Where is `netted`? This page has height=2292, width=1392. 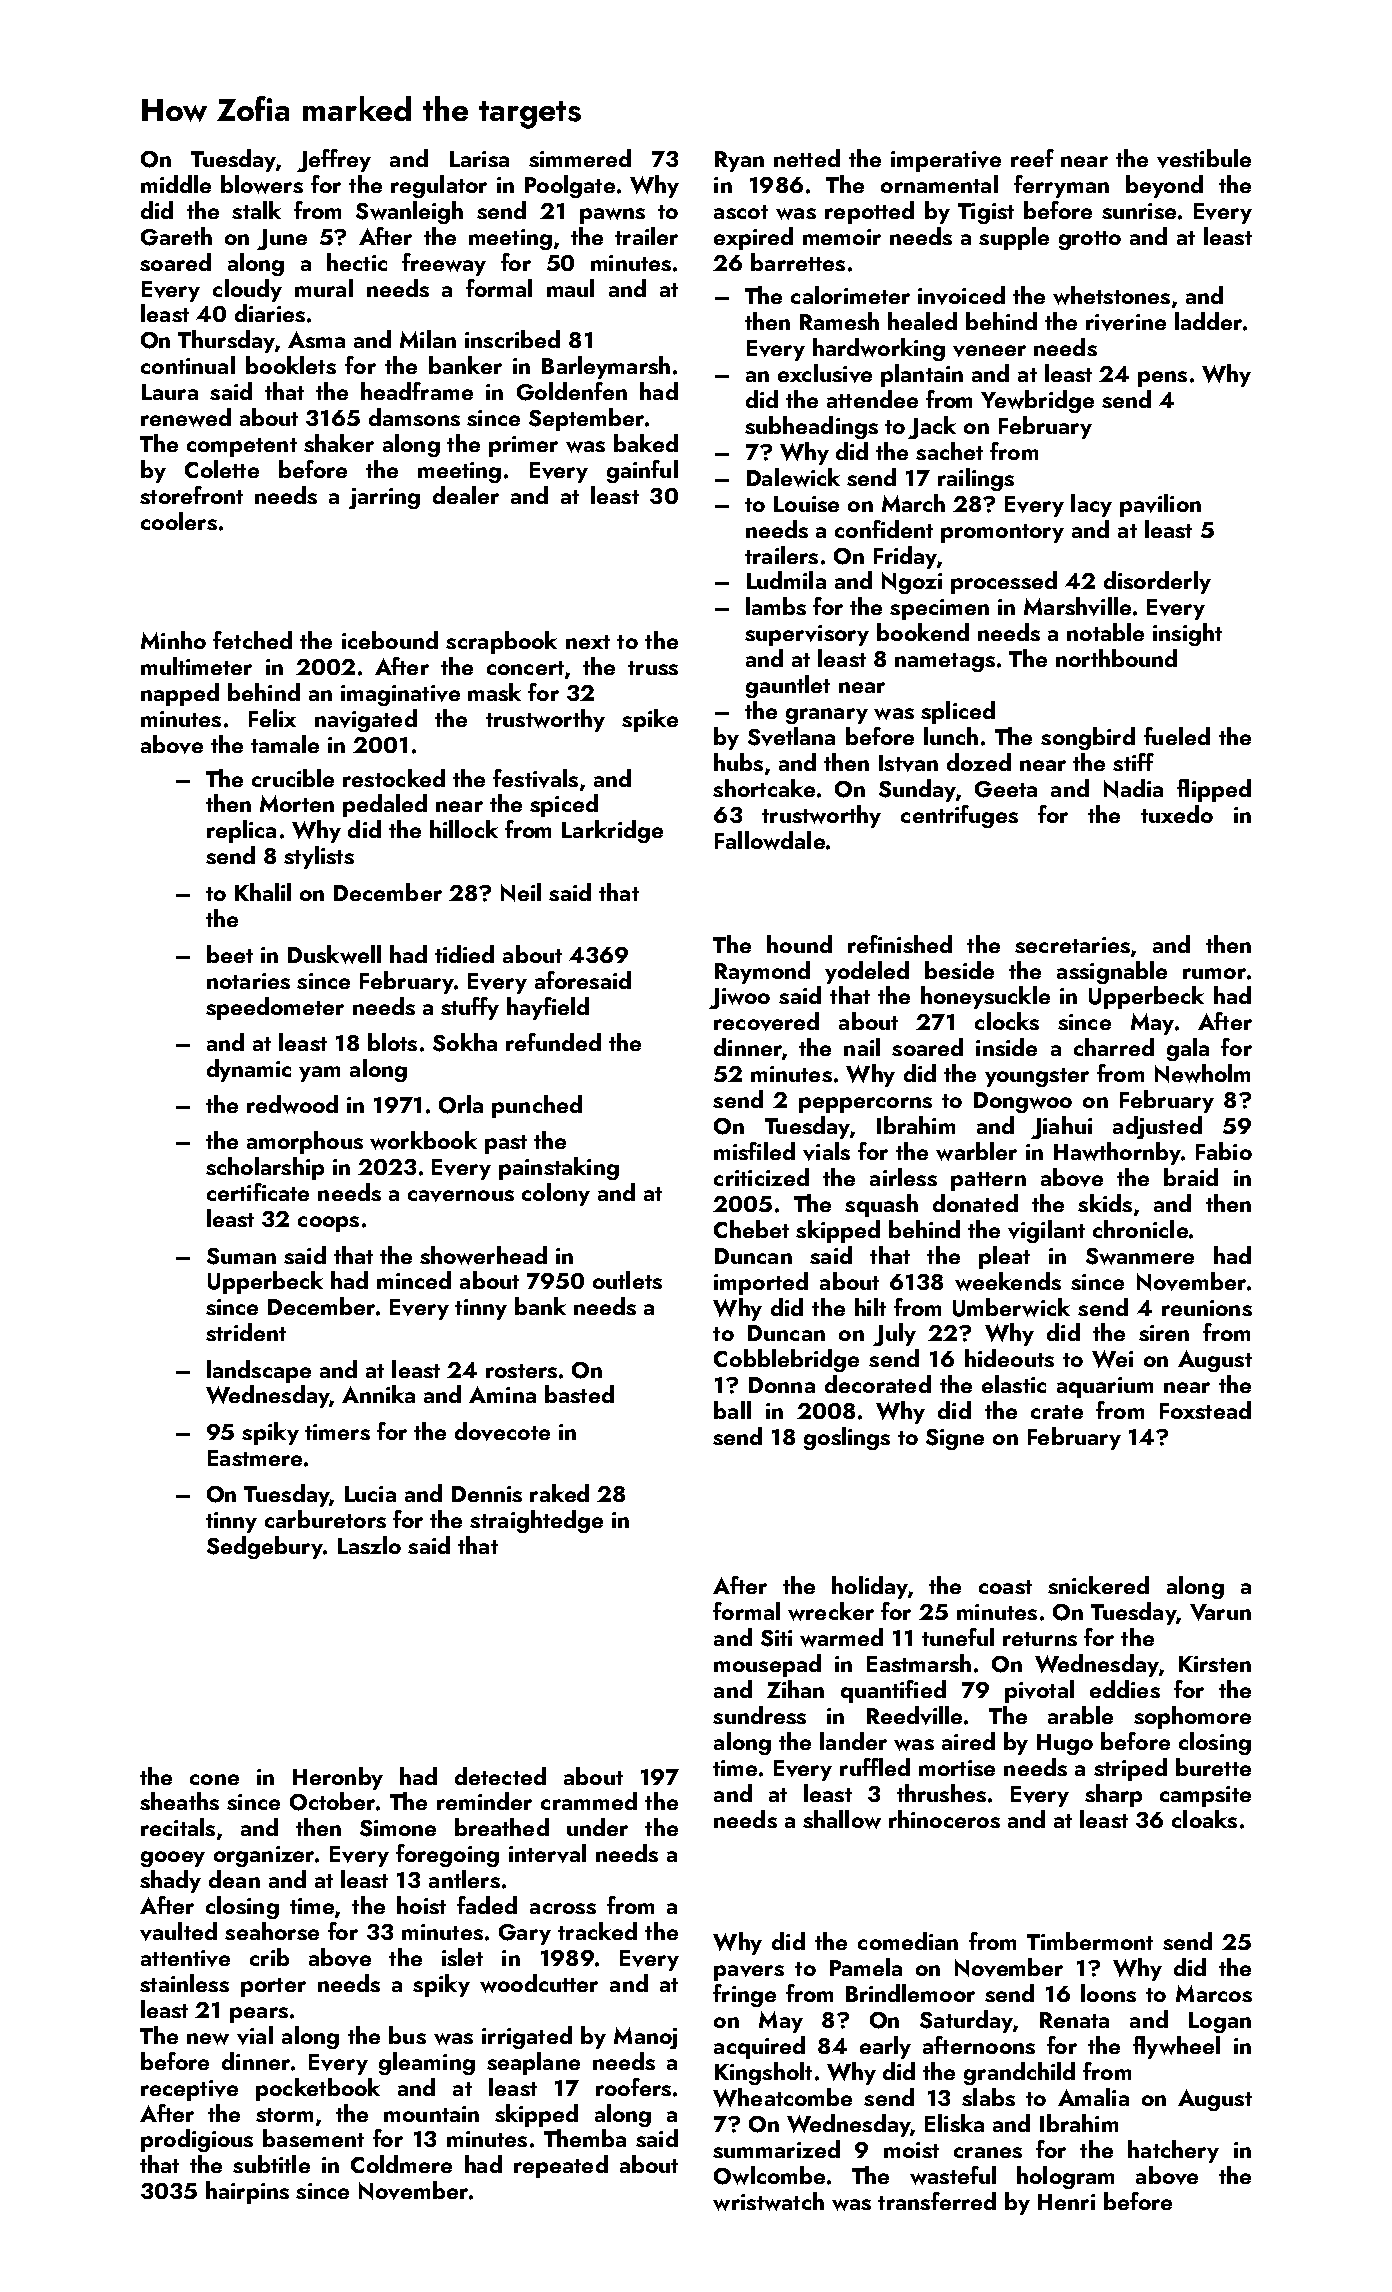 netted is located at coordinates (807, 158).
